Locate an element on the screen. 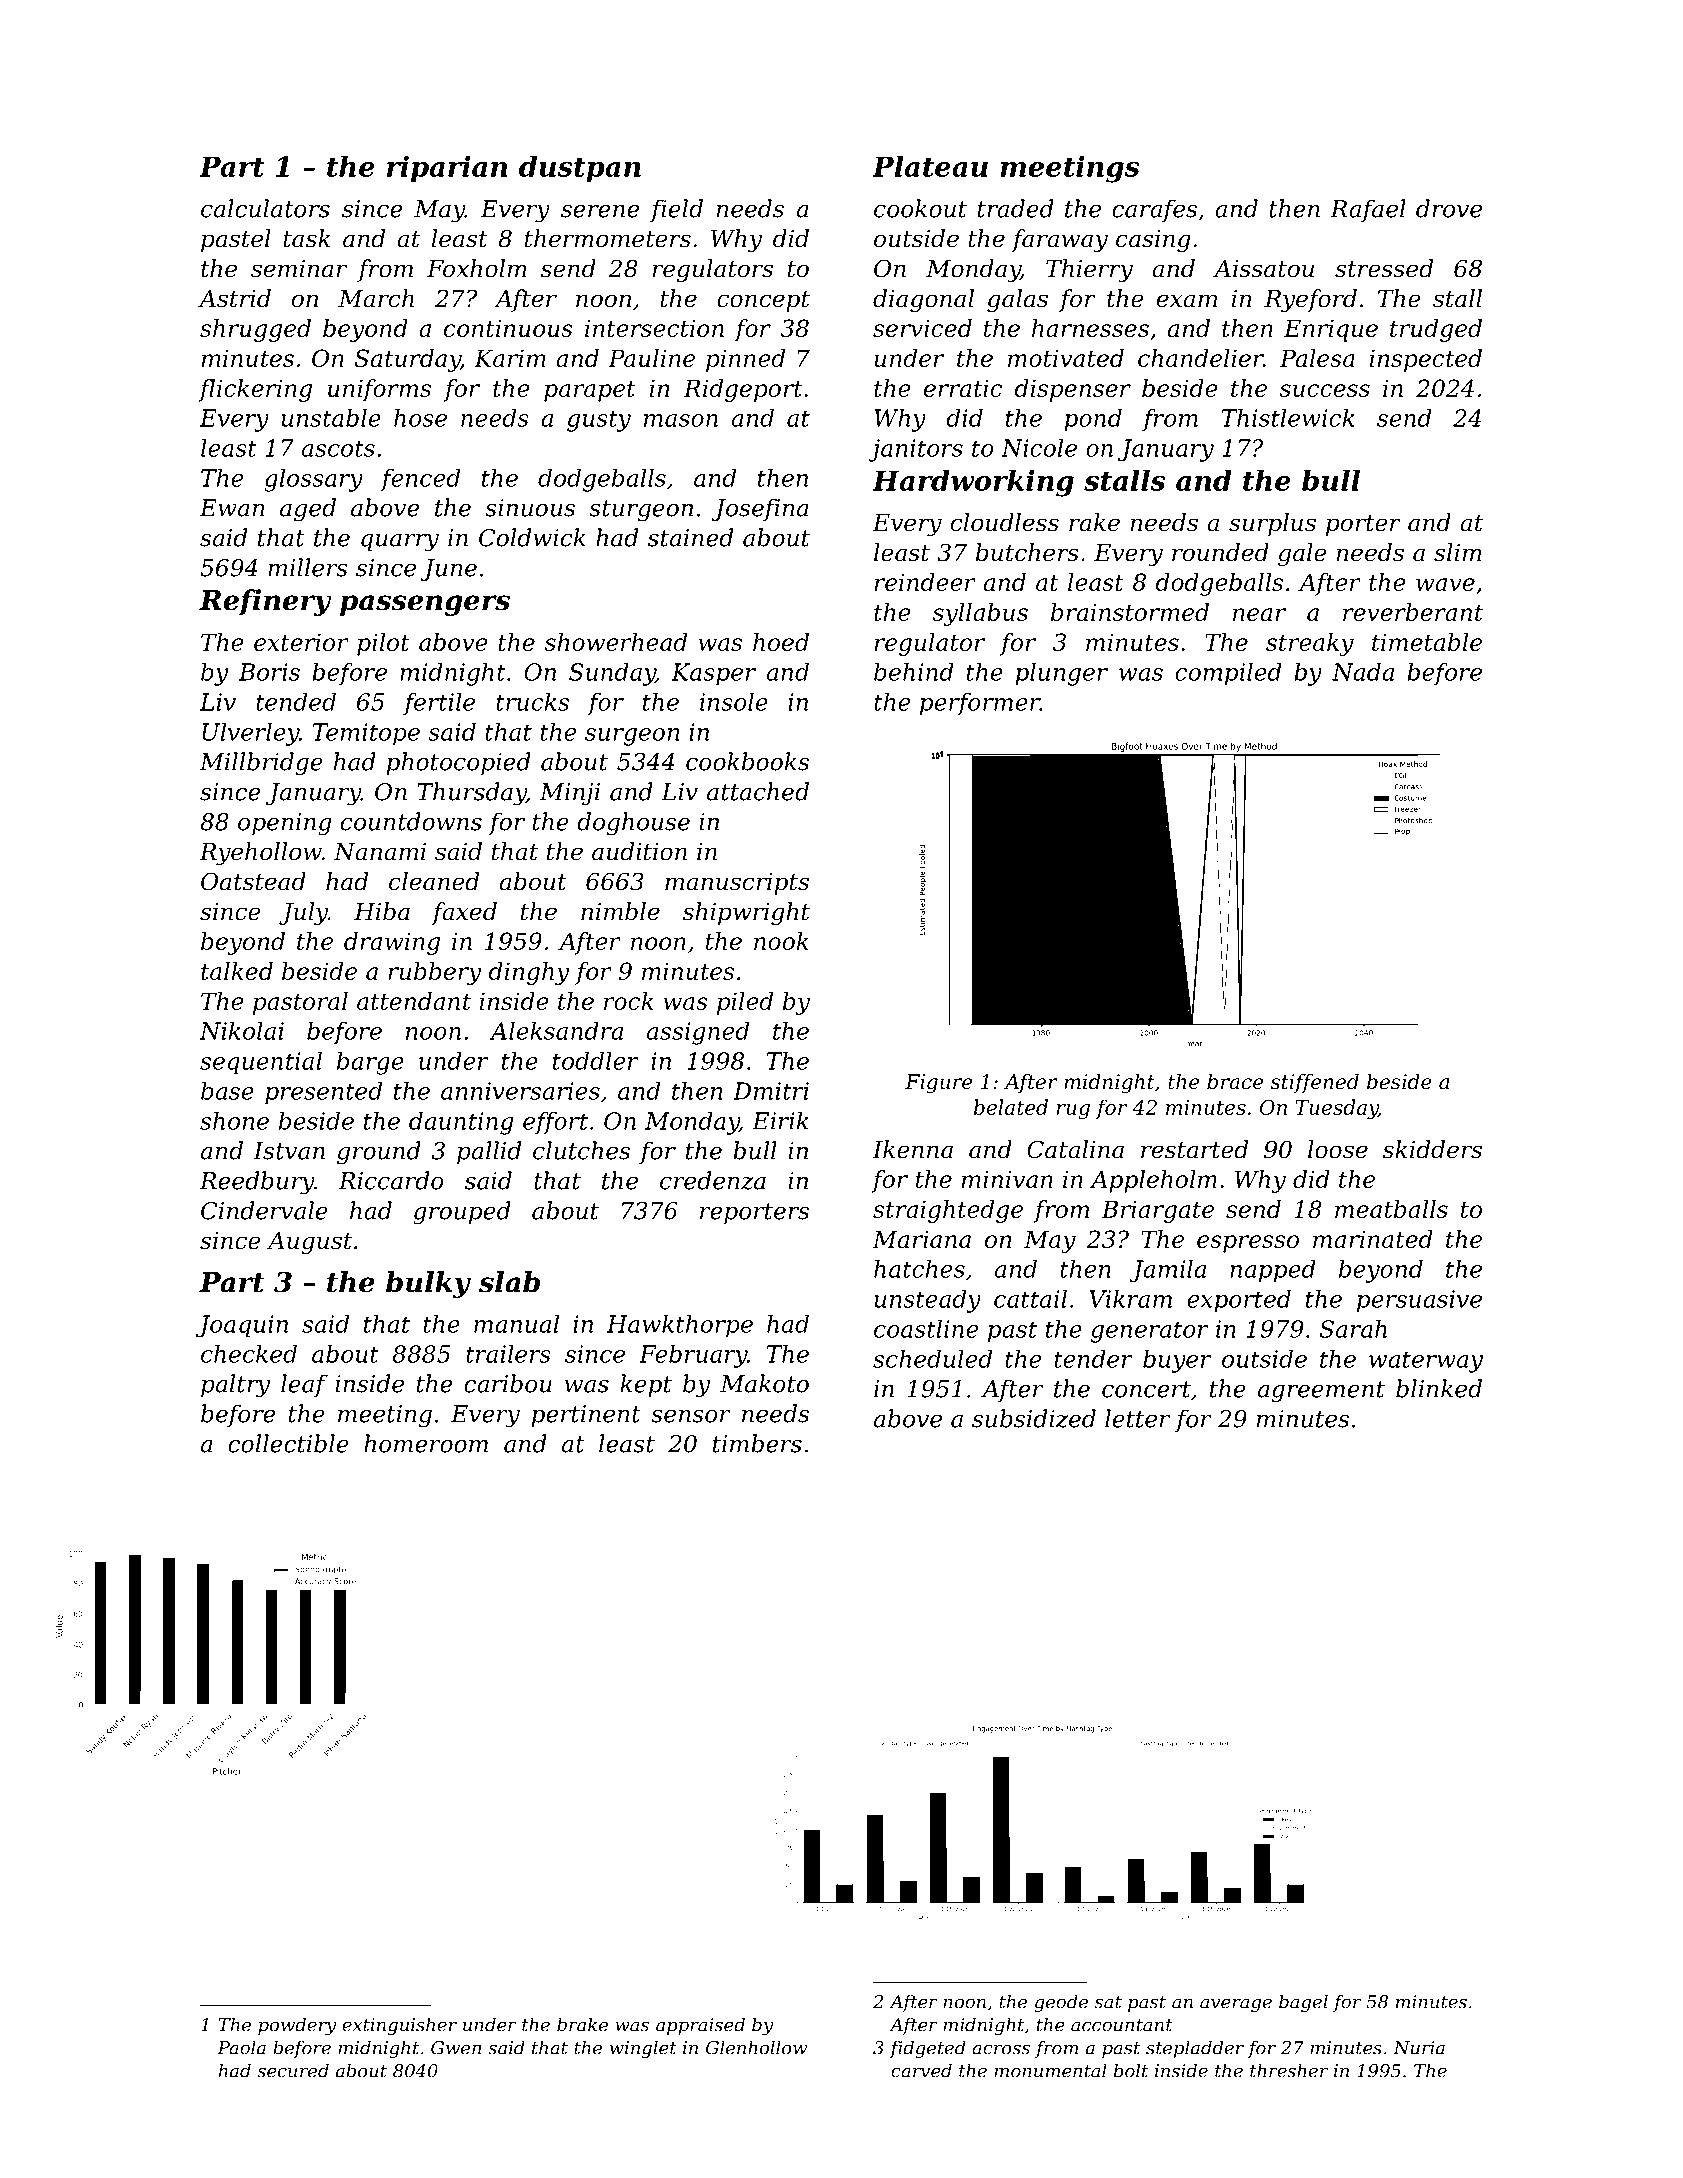  Thistlewick is located at coordinates (1288, 418).
